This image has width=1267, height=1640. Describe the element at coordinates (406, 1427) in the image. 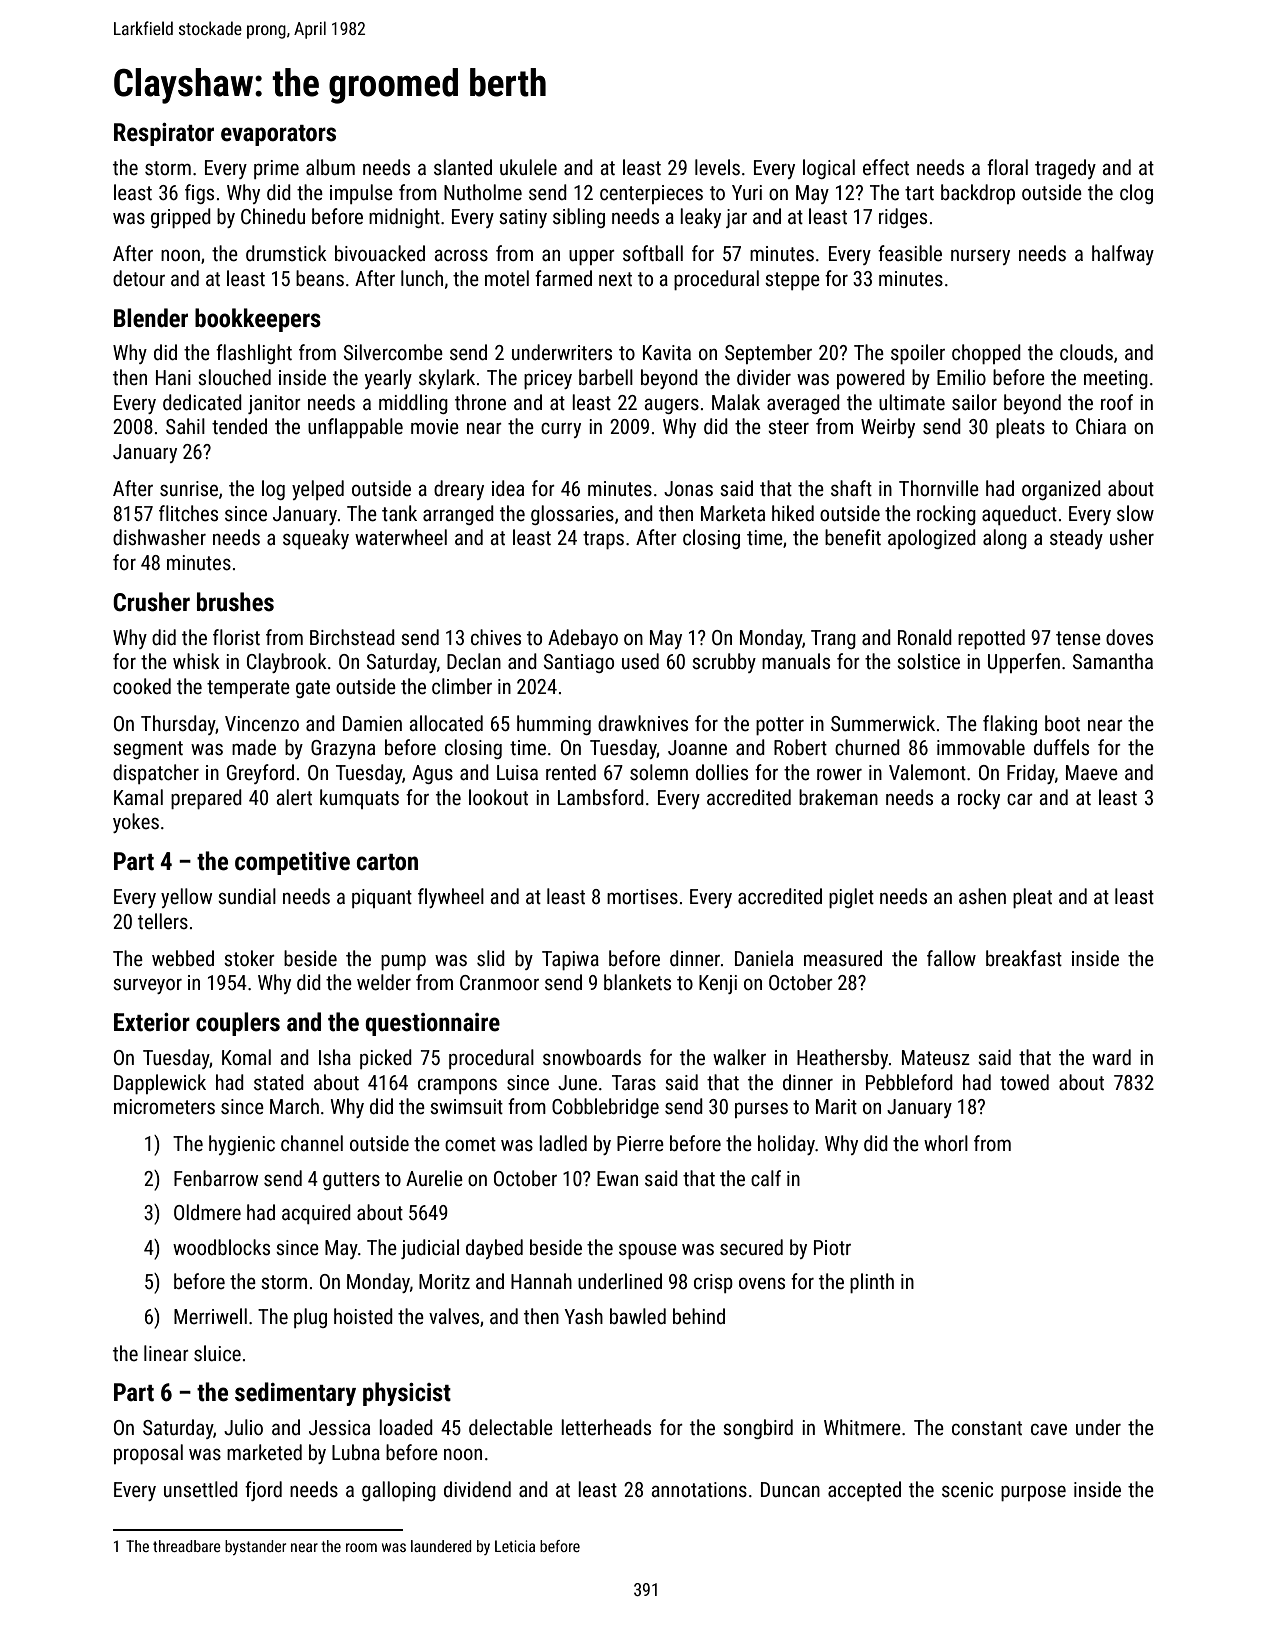

I see `loaded` at that location.
